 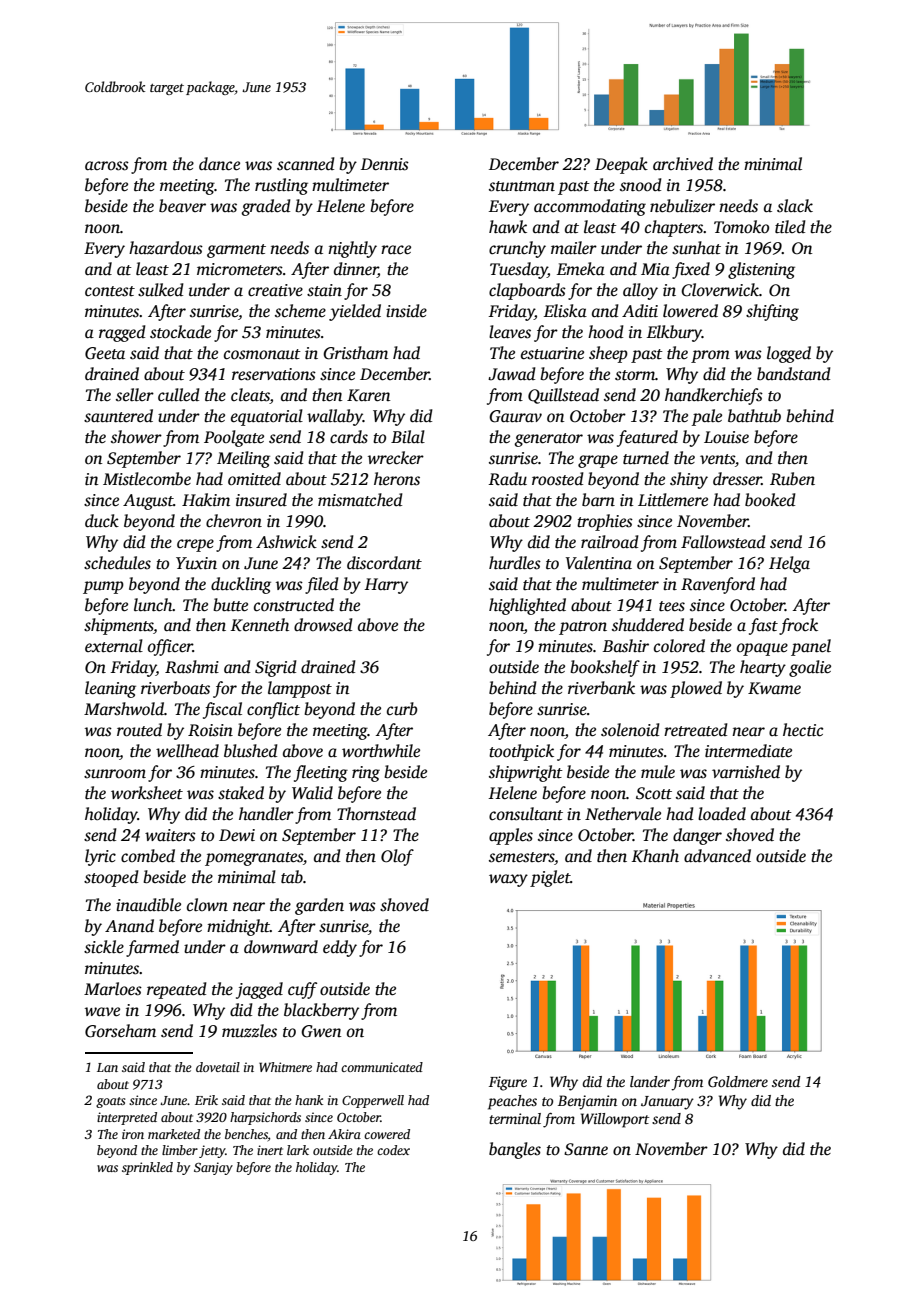 I want to click on piglet, so click(x=550, y=878).
